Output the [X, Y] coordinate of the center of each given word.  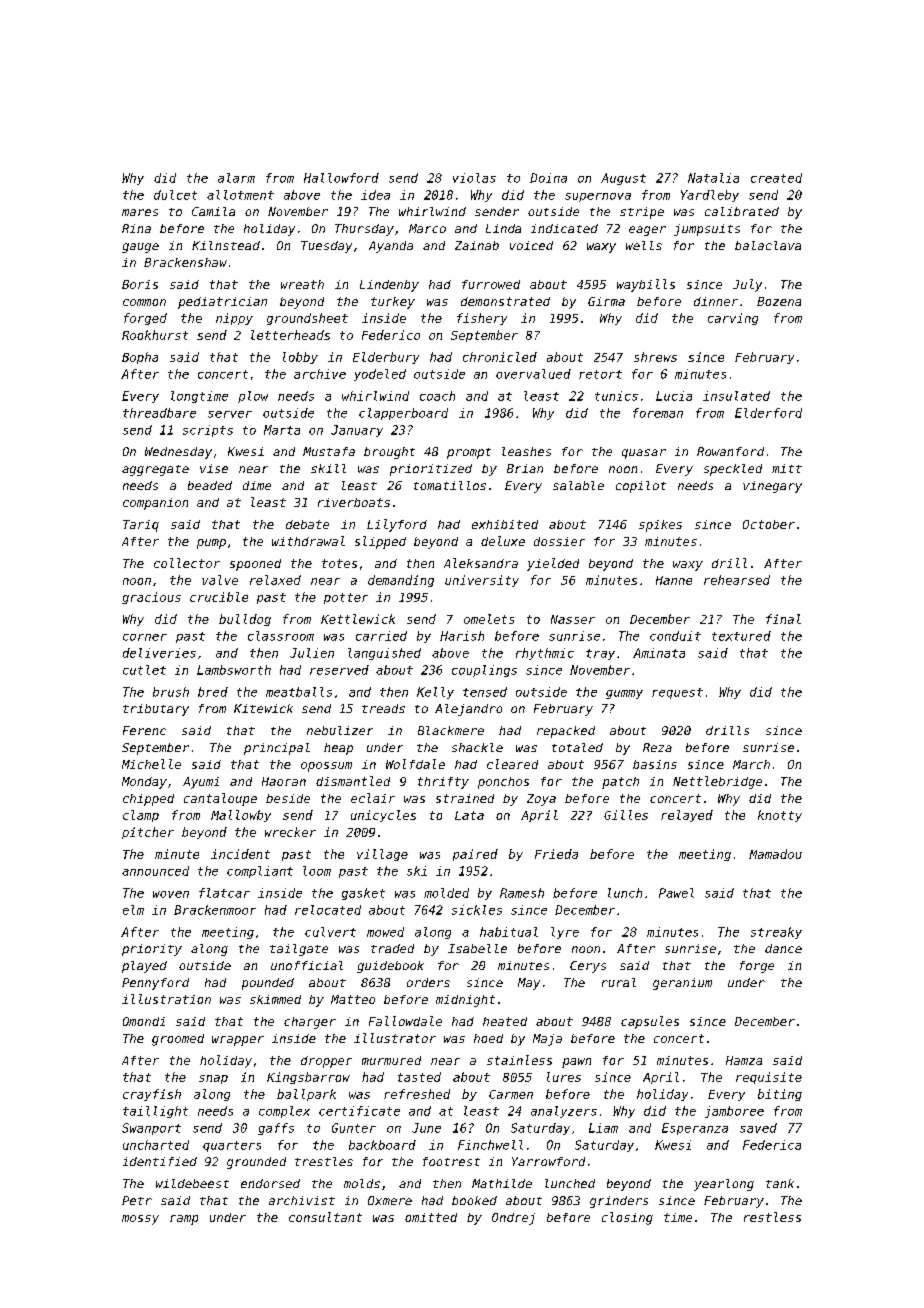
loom [317, 871]
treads [383, 708]
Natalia [713, 178]
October [769, 524]
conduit [675, 636]
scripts [208, 431]
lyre [565, 933]
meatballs [299, 692]
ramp [184, 1220]
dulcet [175, 195]
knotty [780, 816]
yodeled [380, 375]
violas [474, 178]
